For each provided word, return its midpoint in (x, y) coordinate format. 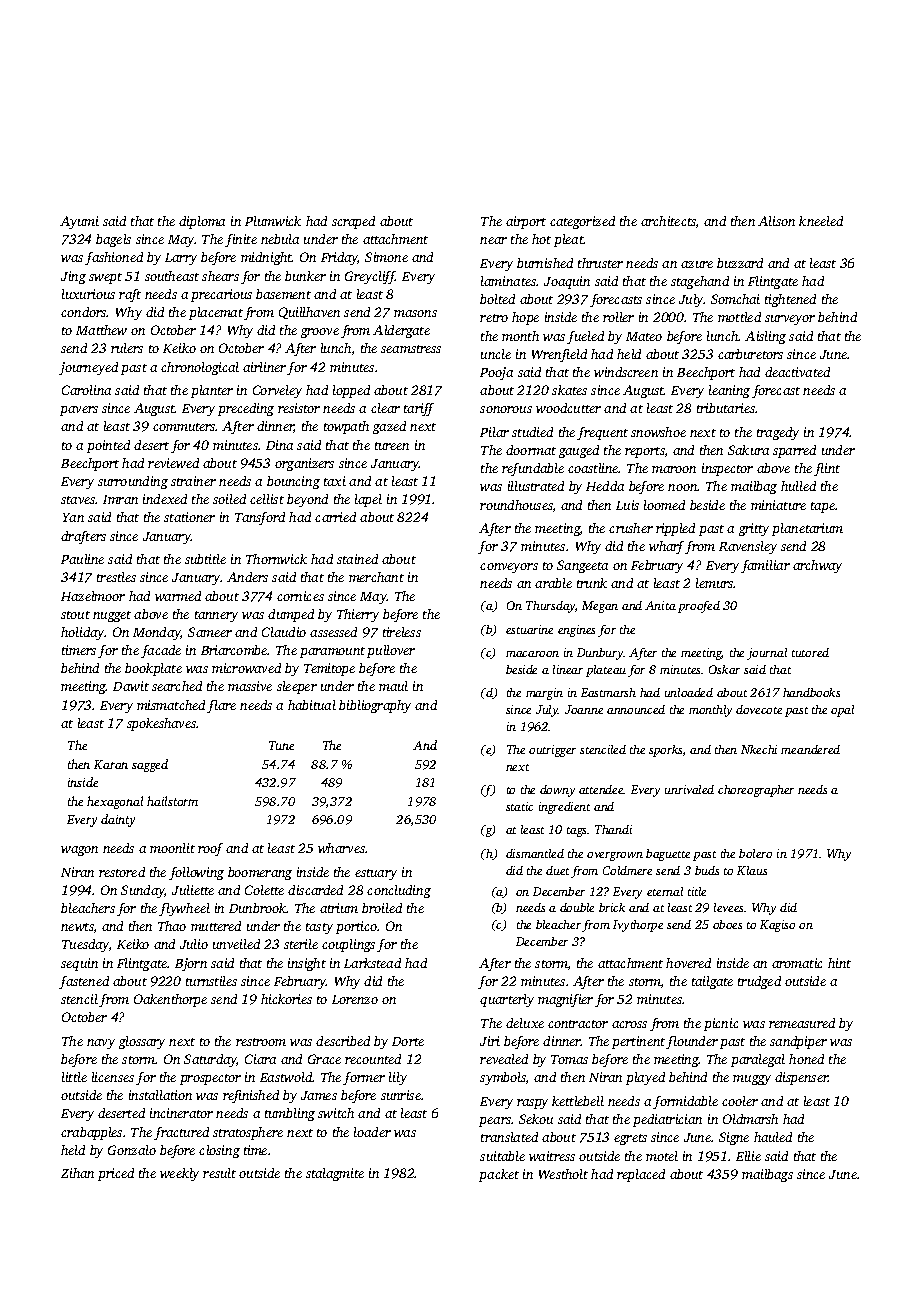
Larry (181, 259)
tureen (392, 446)
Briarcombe (234, 650)
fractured (181, 1133)
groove (320, 333)
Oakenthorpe (170, 1000)
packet (499, 1175)
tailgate (712, 982)
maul (393, 686)
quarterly (507, 1000)
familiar (765, 566)
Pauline (82, 559)
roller (618, 317)
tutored (810, 652)
